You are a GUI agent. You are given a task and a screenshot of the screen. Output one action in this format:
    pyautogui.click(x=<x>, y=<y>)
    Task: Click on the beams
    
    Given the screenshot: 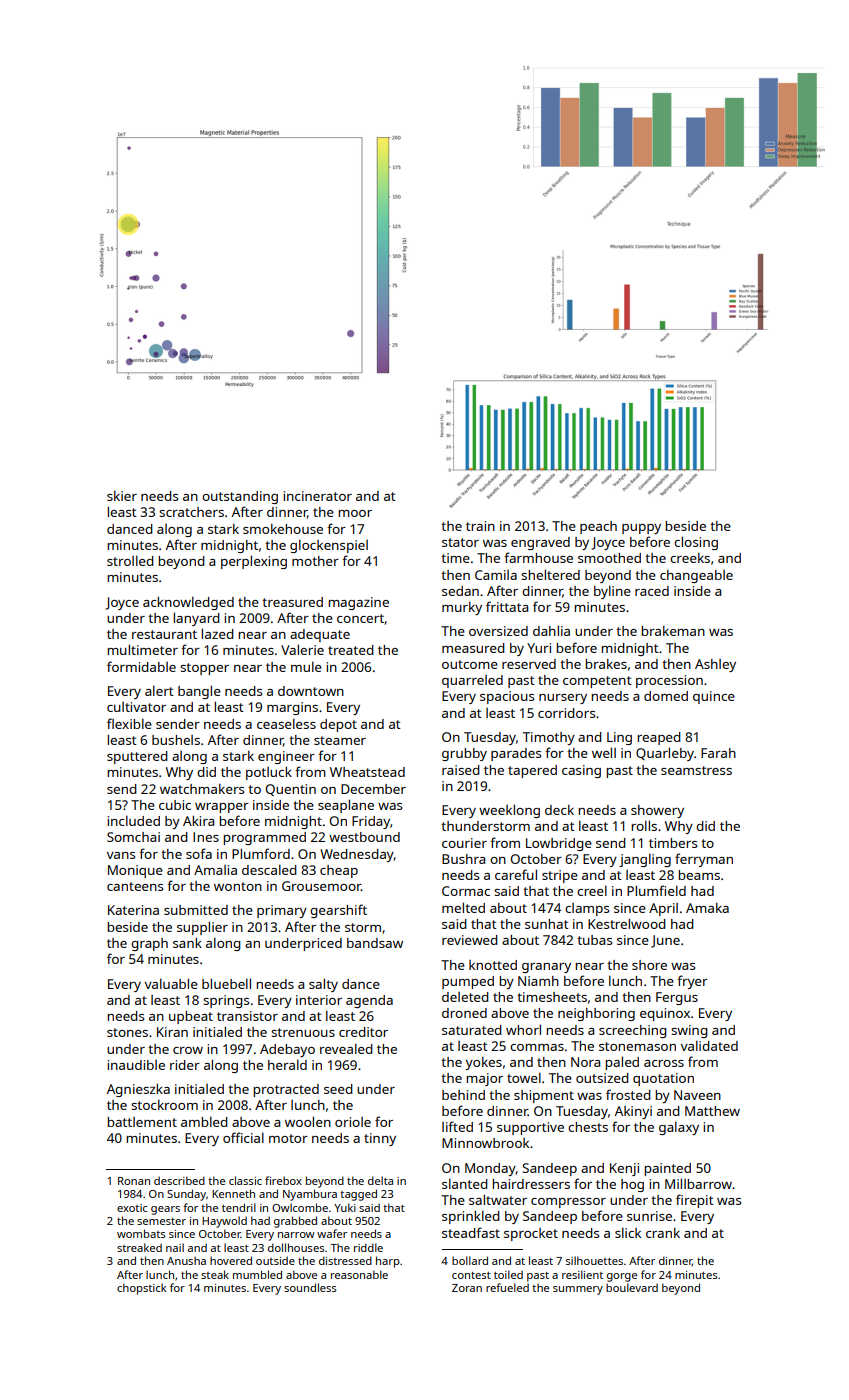 What is the action you would take?
    pyautogui.click(x=699, y=875)
